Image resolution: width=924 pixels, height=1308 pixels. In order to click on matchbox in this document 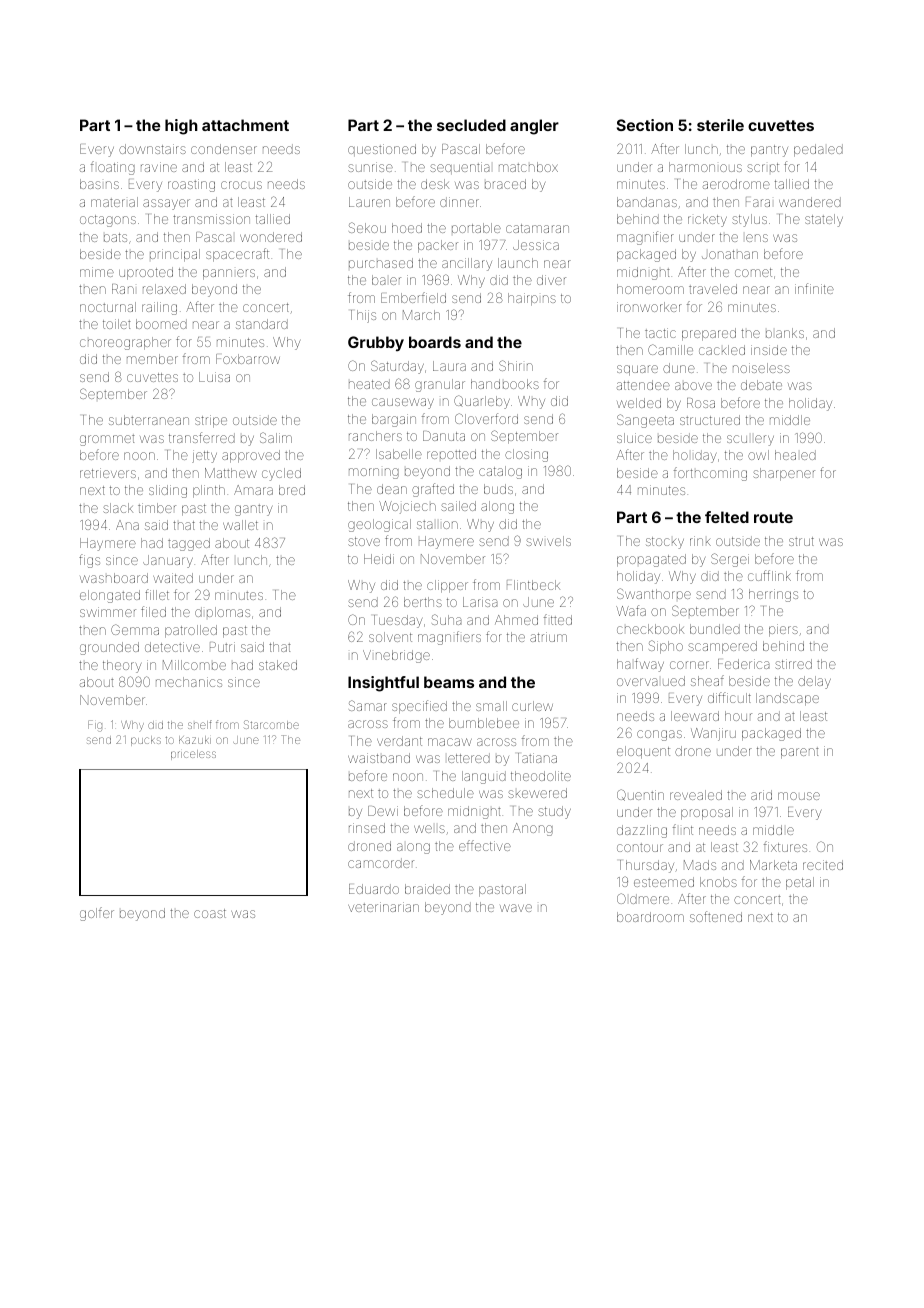, I will do `click(528, 167)`.
